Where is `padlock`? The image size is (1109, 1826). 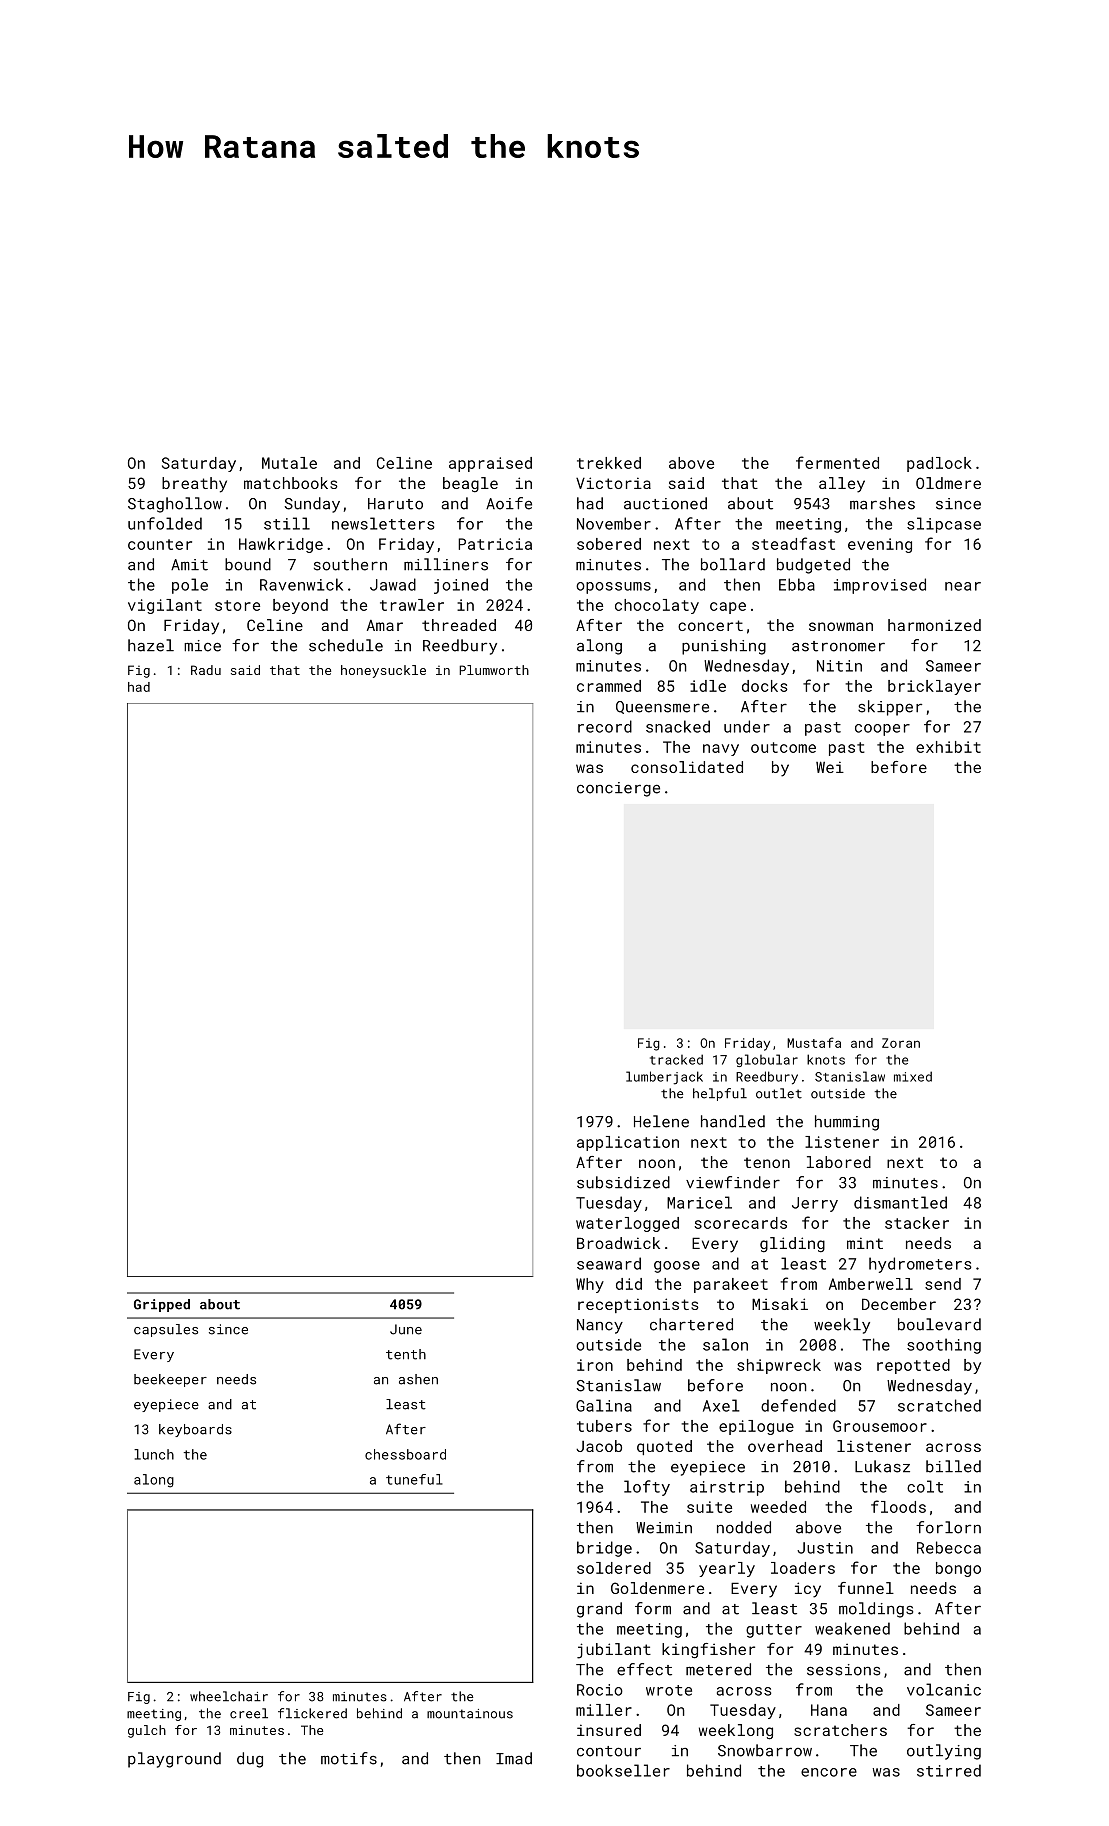 padlock is located at coordinates (939, 464).
